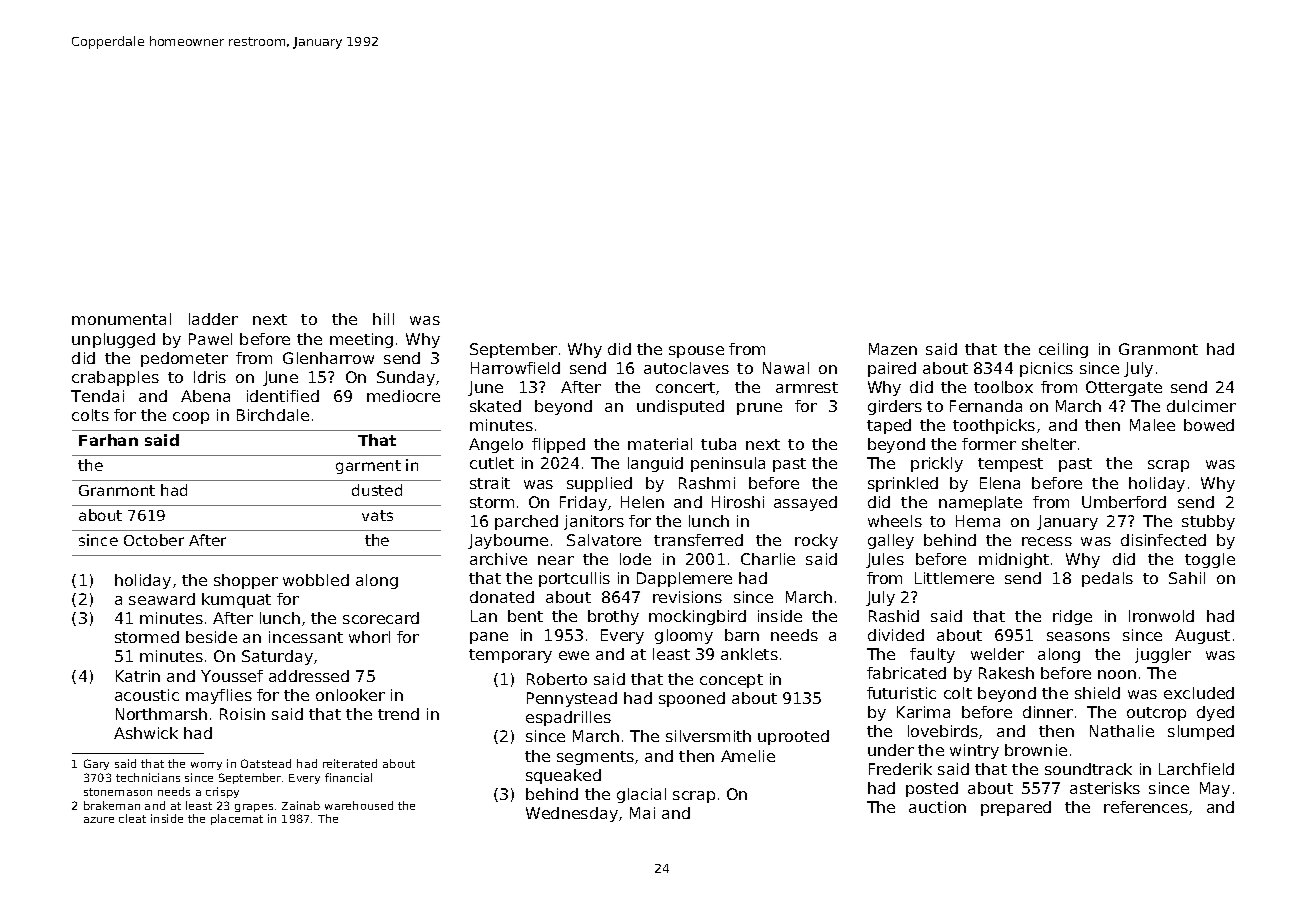  What do you see at coordinates (383, 319) in the screenshot?
I see `hill` at bounding box center [383, 319].
